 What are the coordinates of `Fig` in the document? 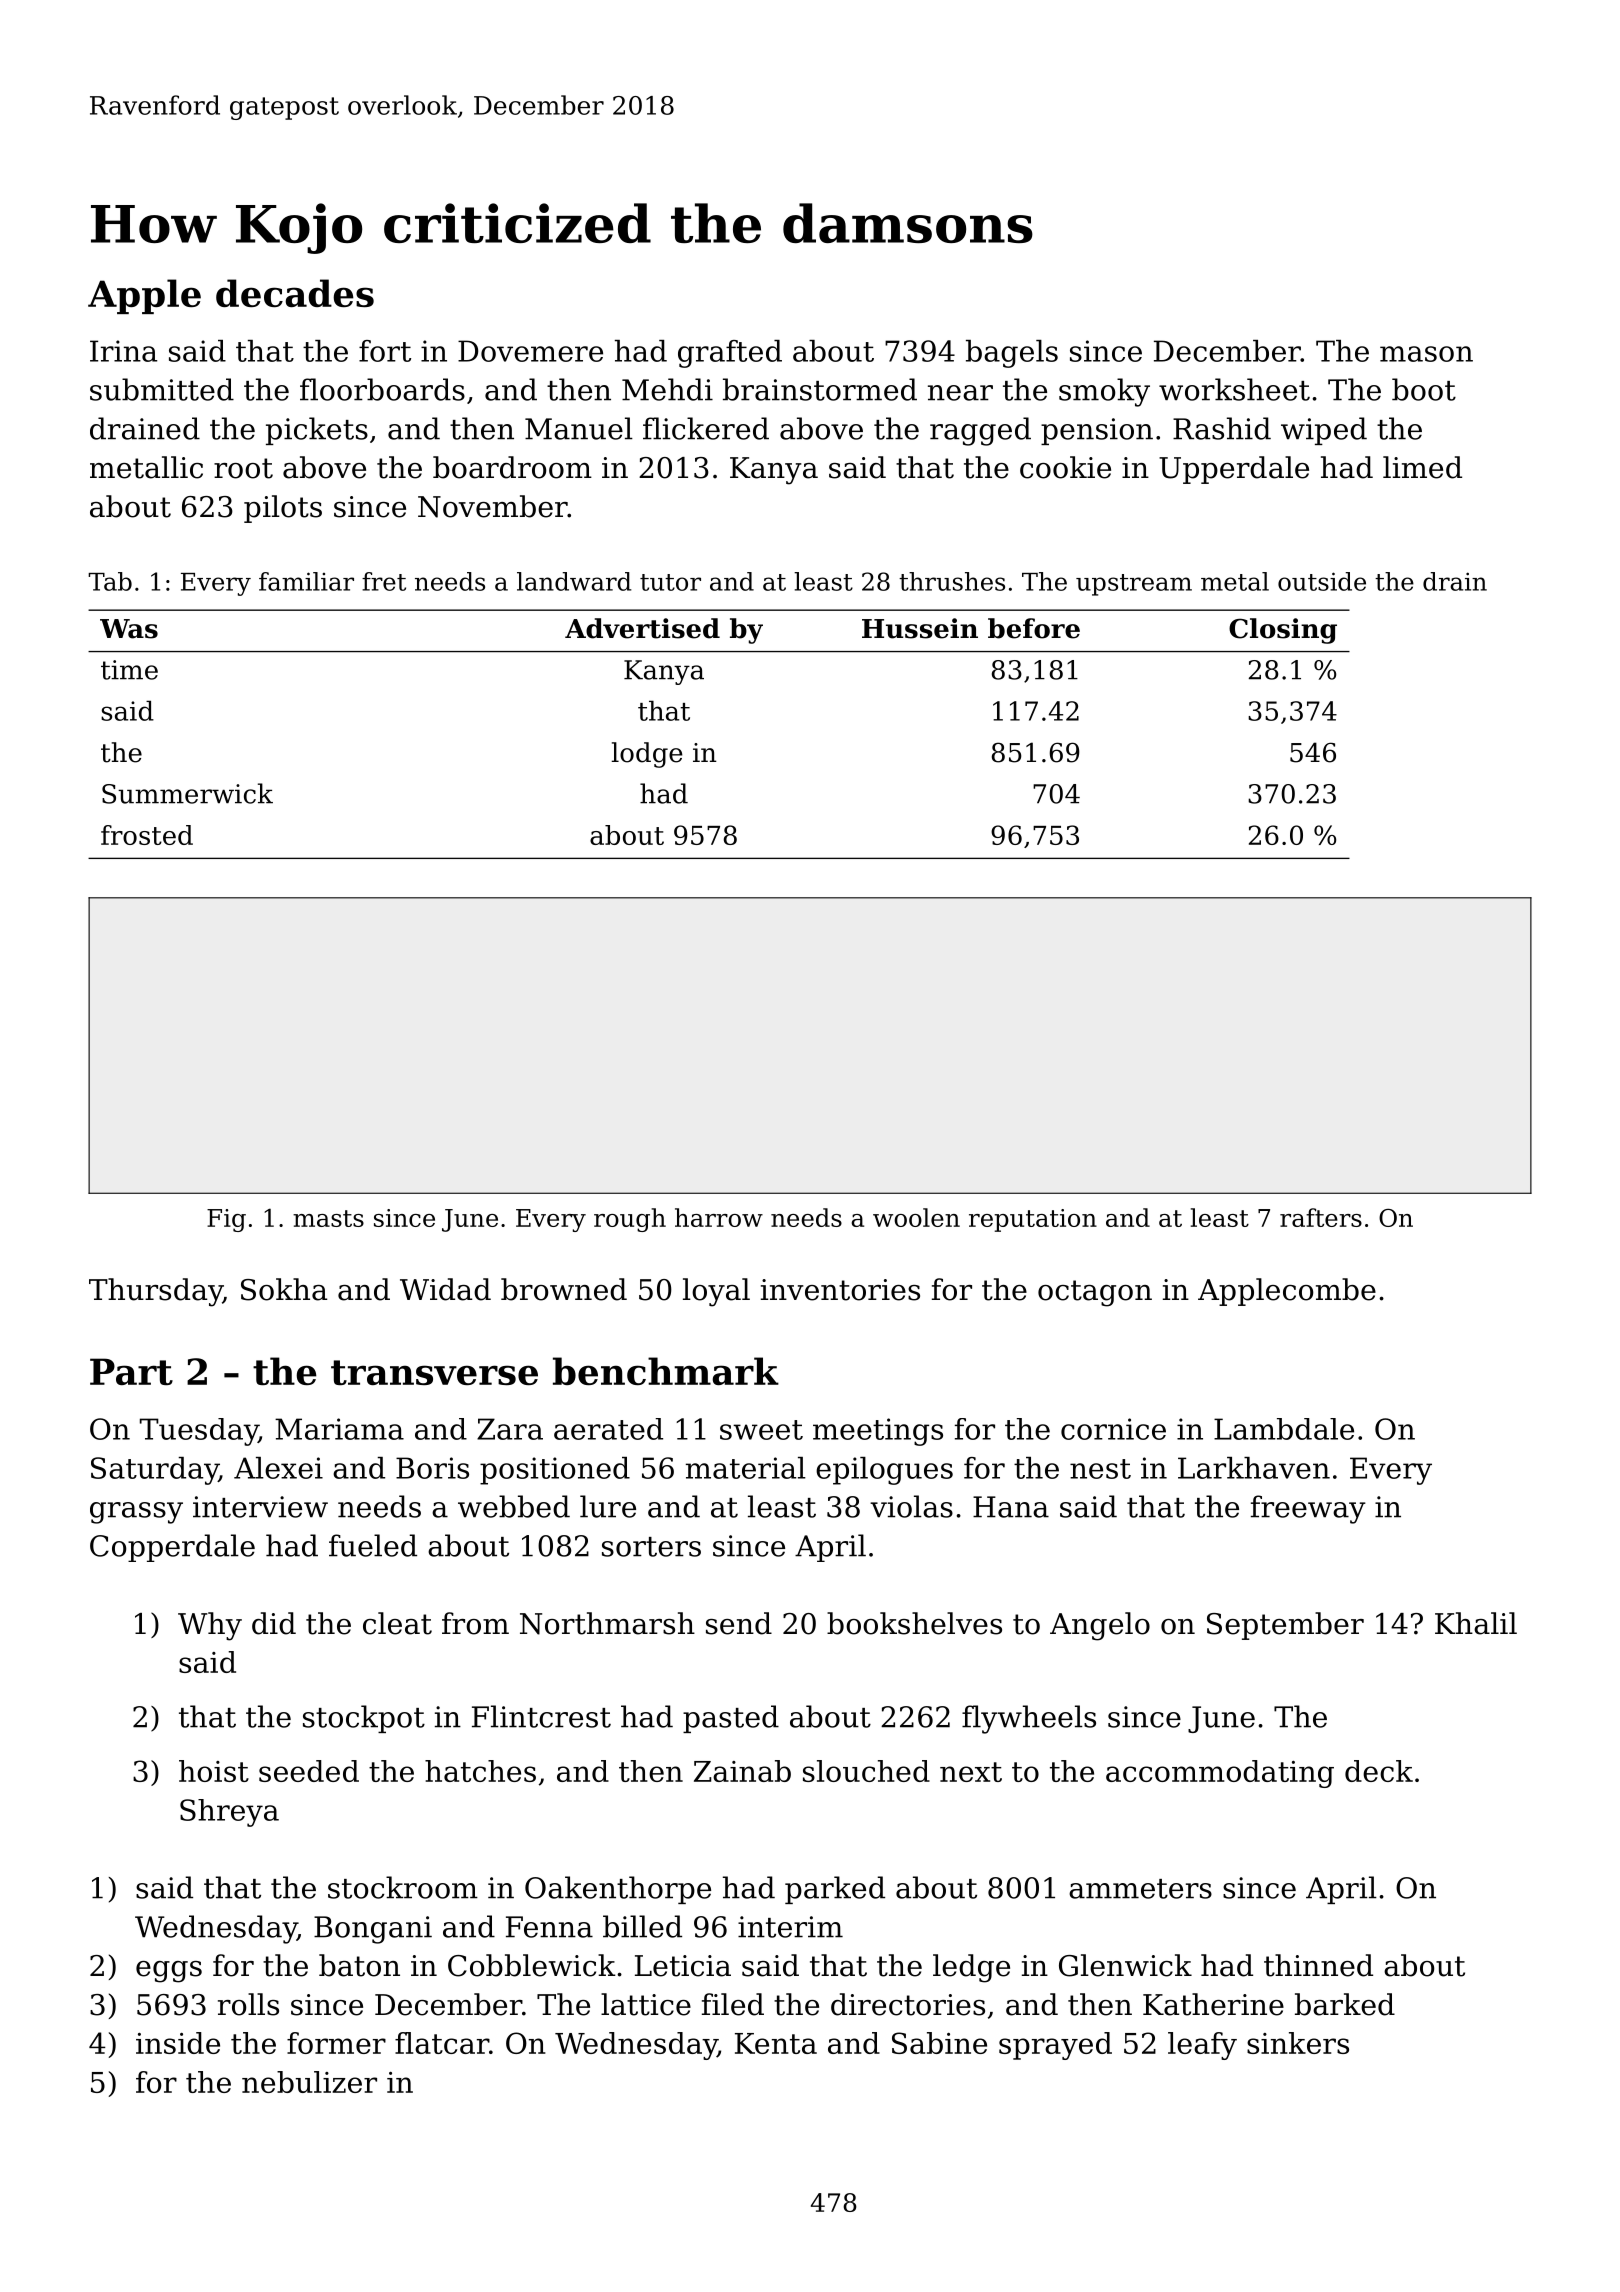 It's located at (226, 1220).
